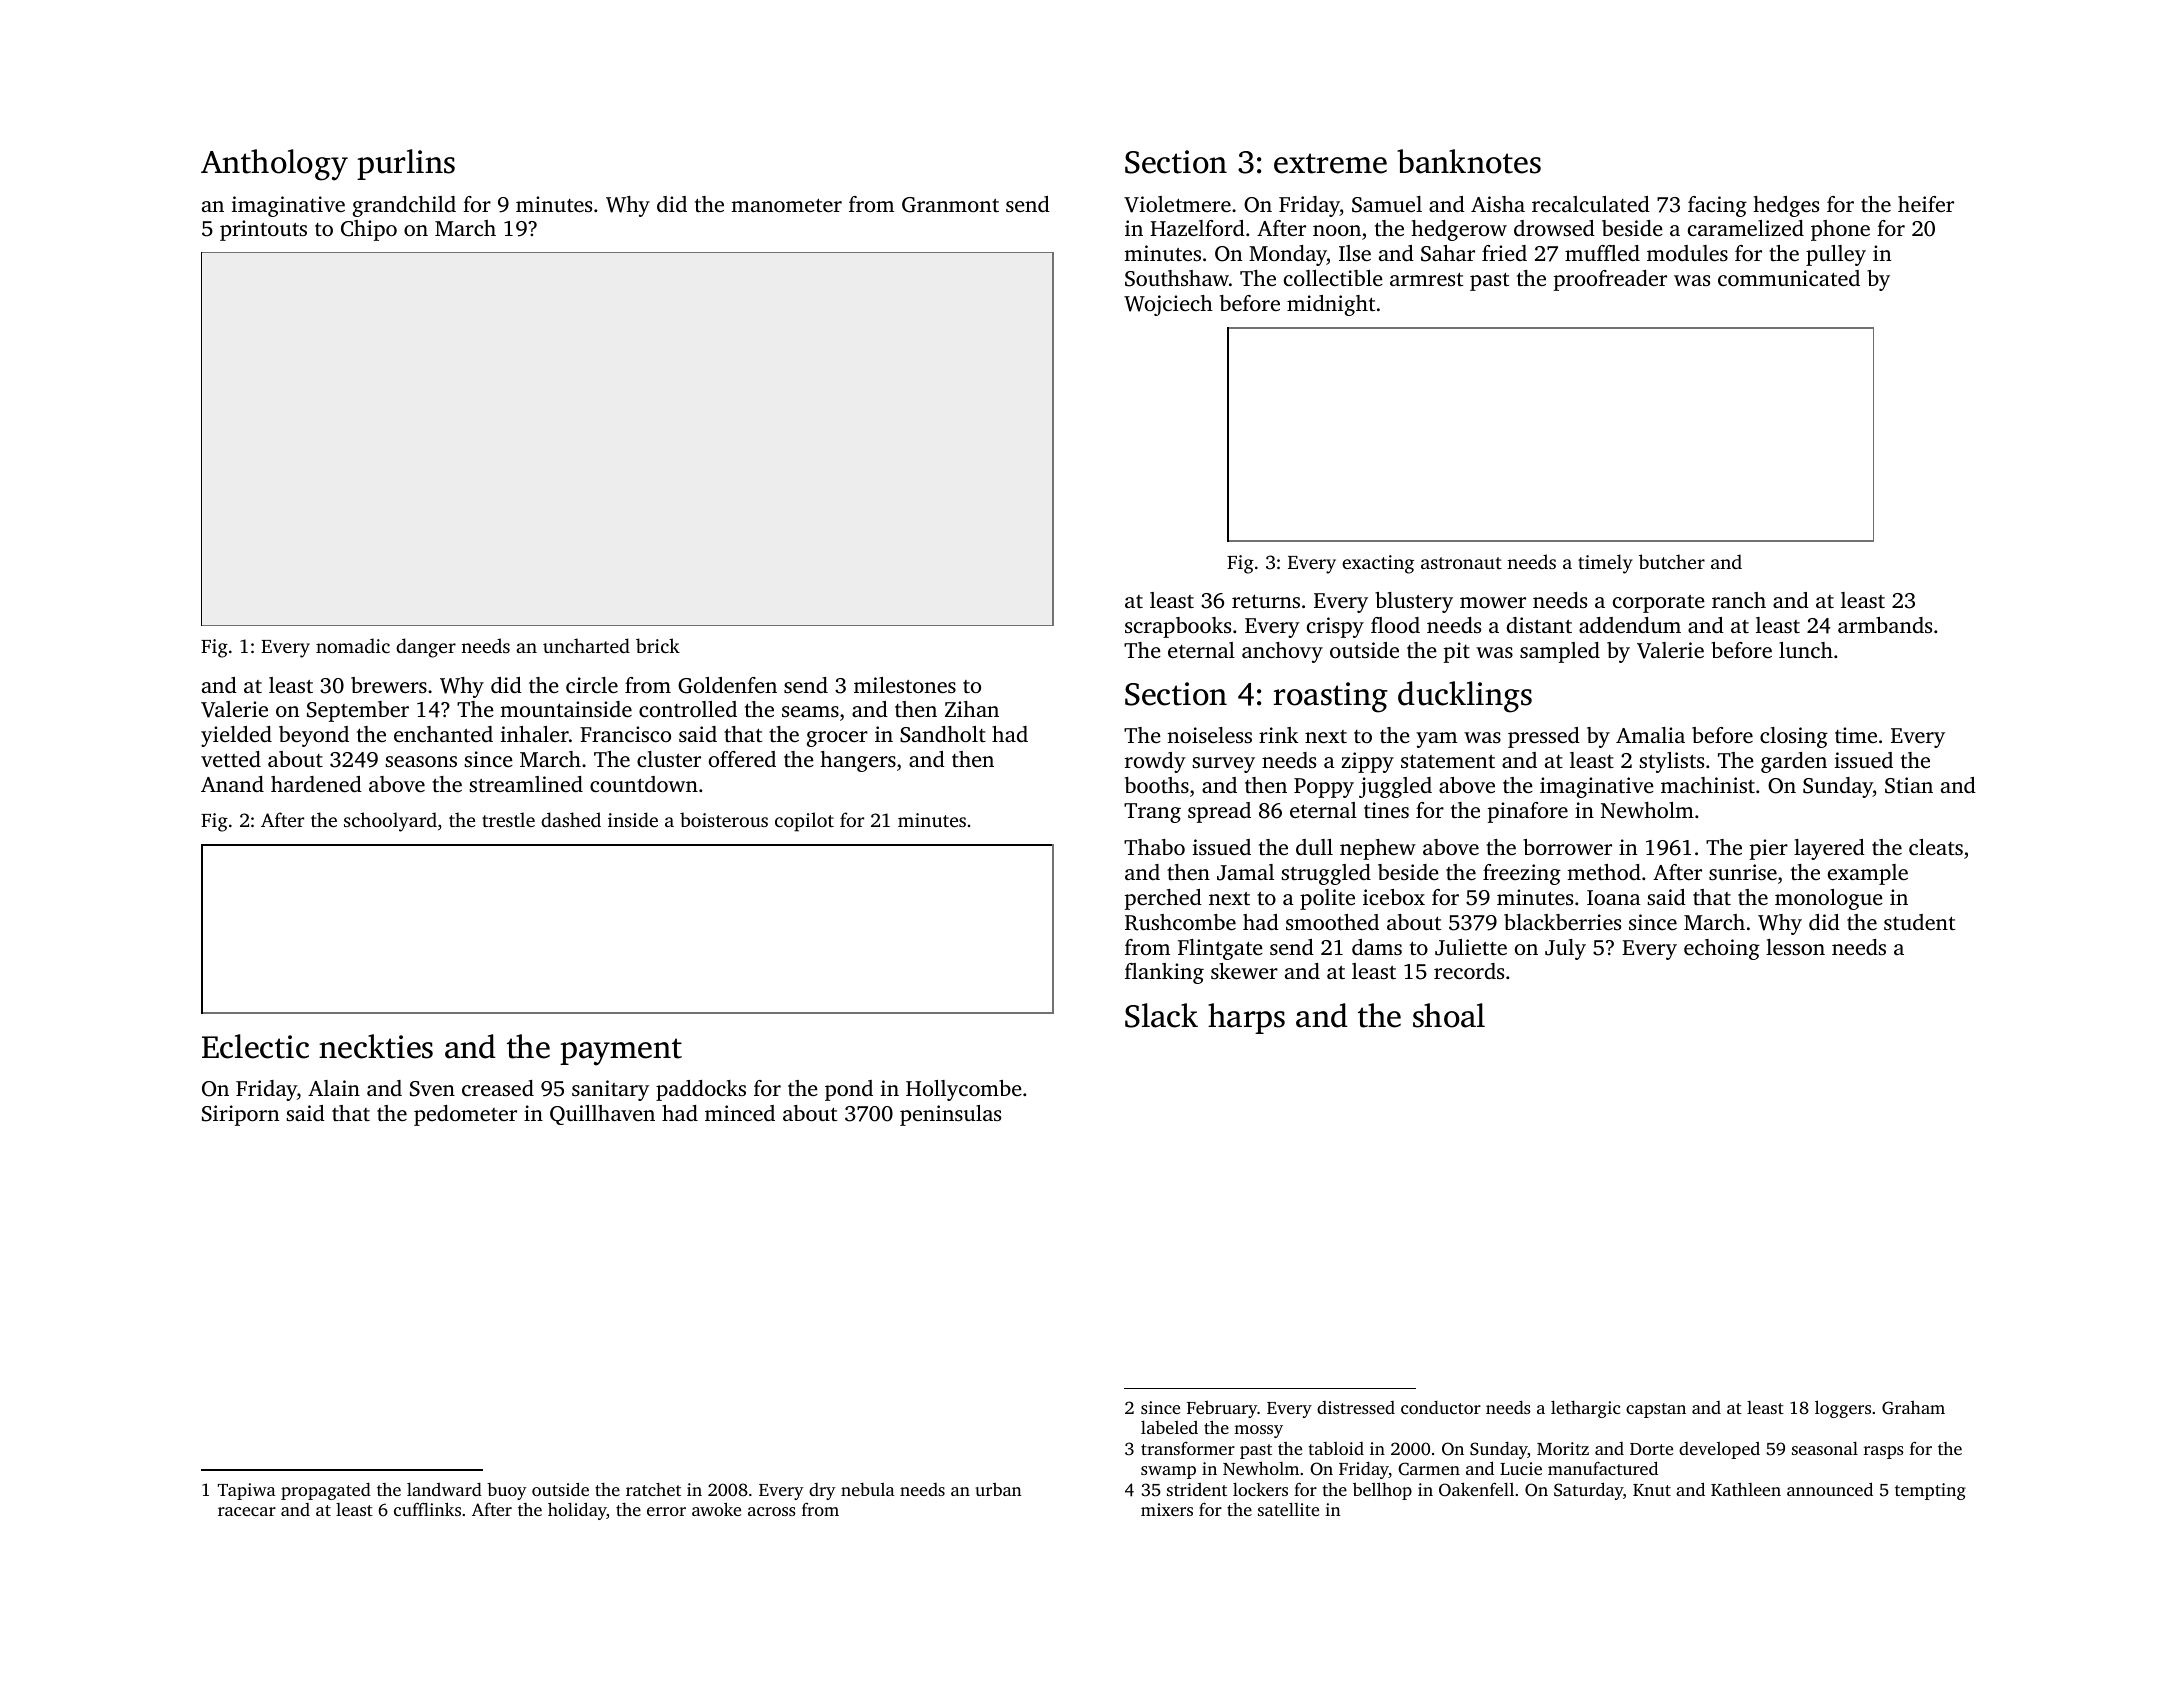 Image resolution: width=2178 pixels, height=1683 pixels. Describe the element at coordinates (444, 1489) in the image. I see `landward` at that location.
